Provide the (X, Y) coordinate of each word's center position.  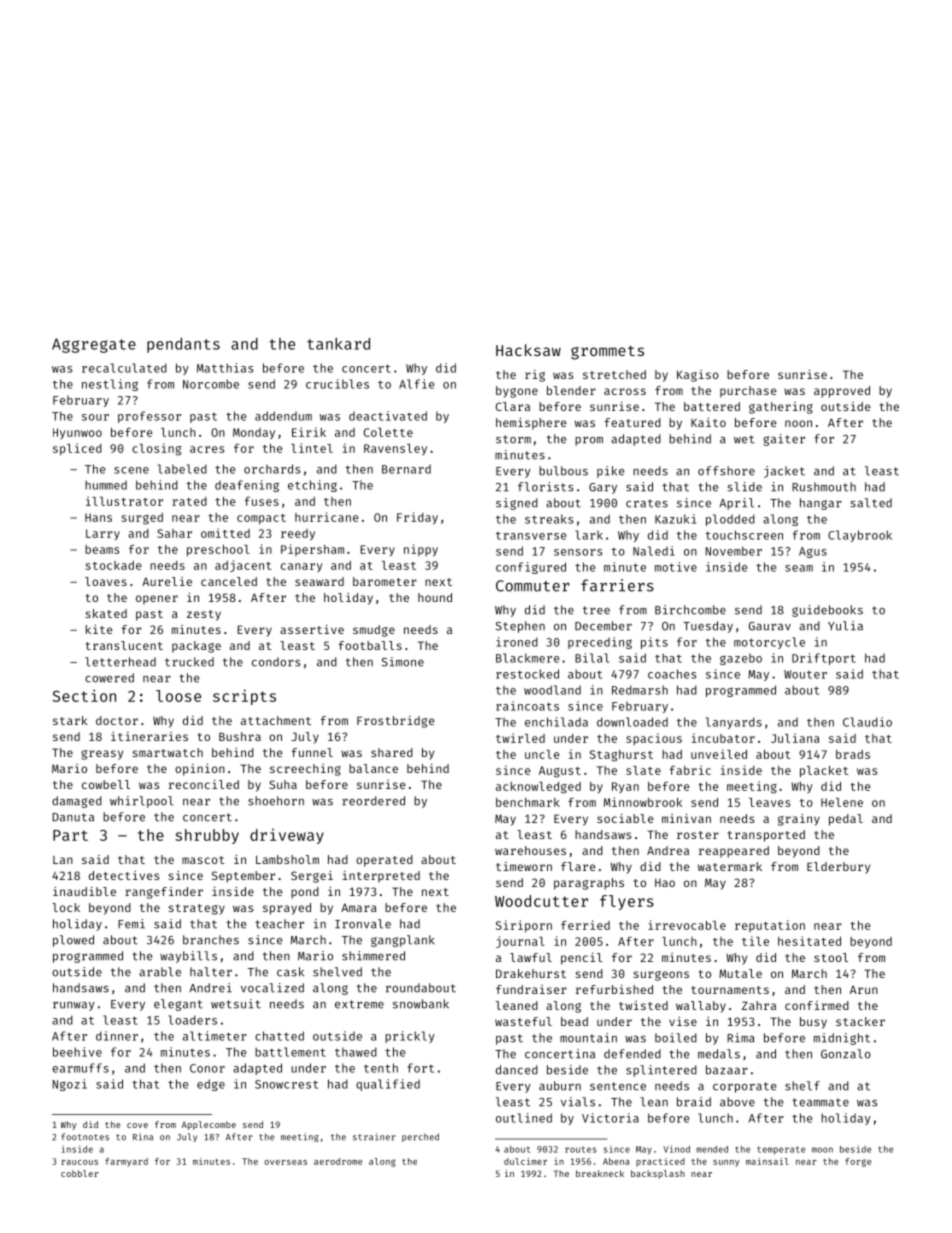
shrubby (207, 836)
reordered (373, 801)
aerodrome (338, 1161)
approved (842, 392)
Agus (813, 552)
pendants (183, 345)
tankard (338, 344)
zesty (204, 615)
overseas (285, 1162)
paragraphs (589, 884)
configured (531, 568)
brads (853, 754)
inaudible (84, 891)
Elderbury (838, 868)
